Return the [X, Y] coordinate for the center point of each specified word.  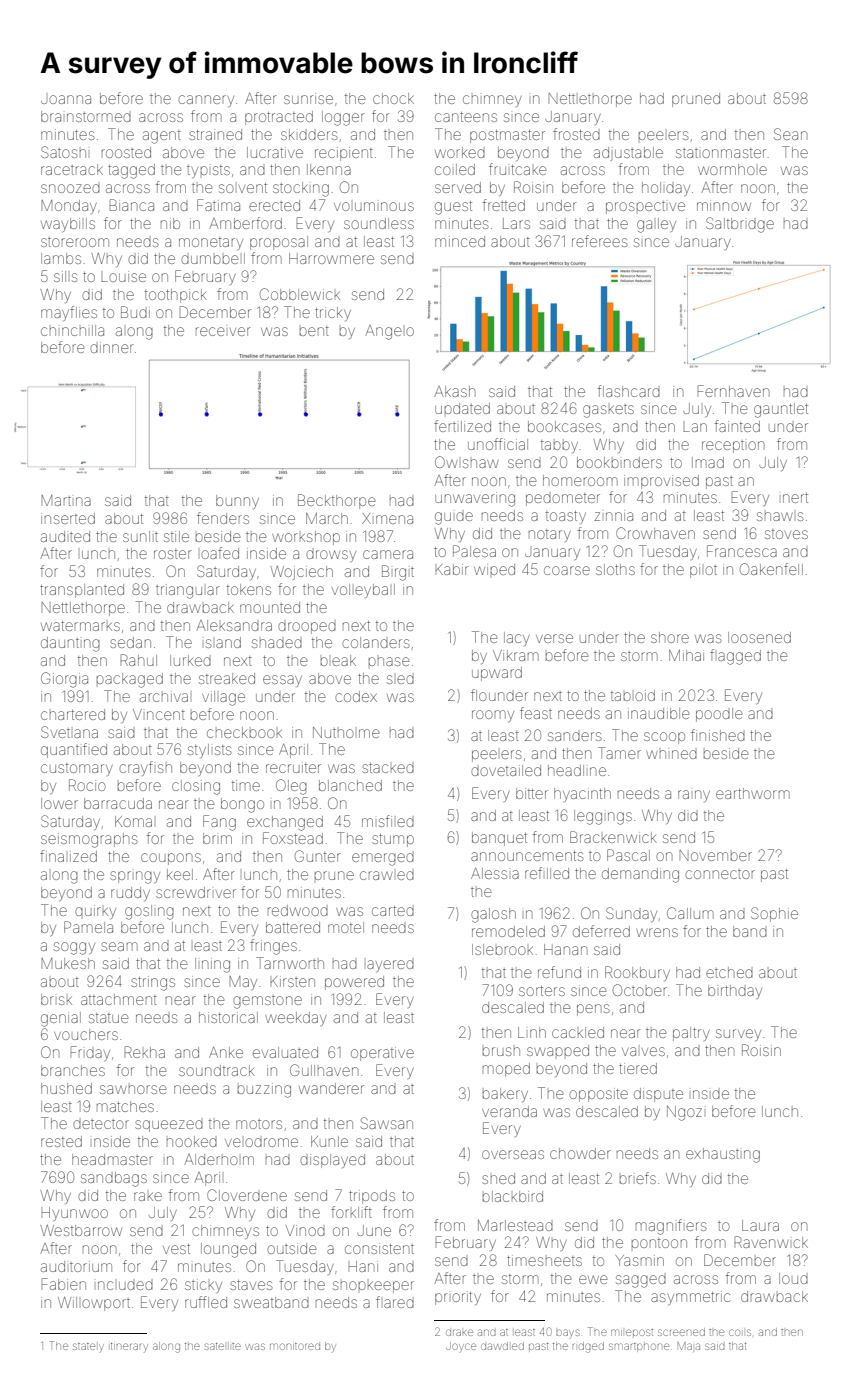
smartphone [639, 1347]
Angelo [389, 332]
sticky [203, 1286]
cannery [206, 101]
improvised [661, 482]
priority [458, 1298]
